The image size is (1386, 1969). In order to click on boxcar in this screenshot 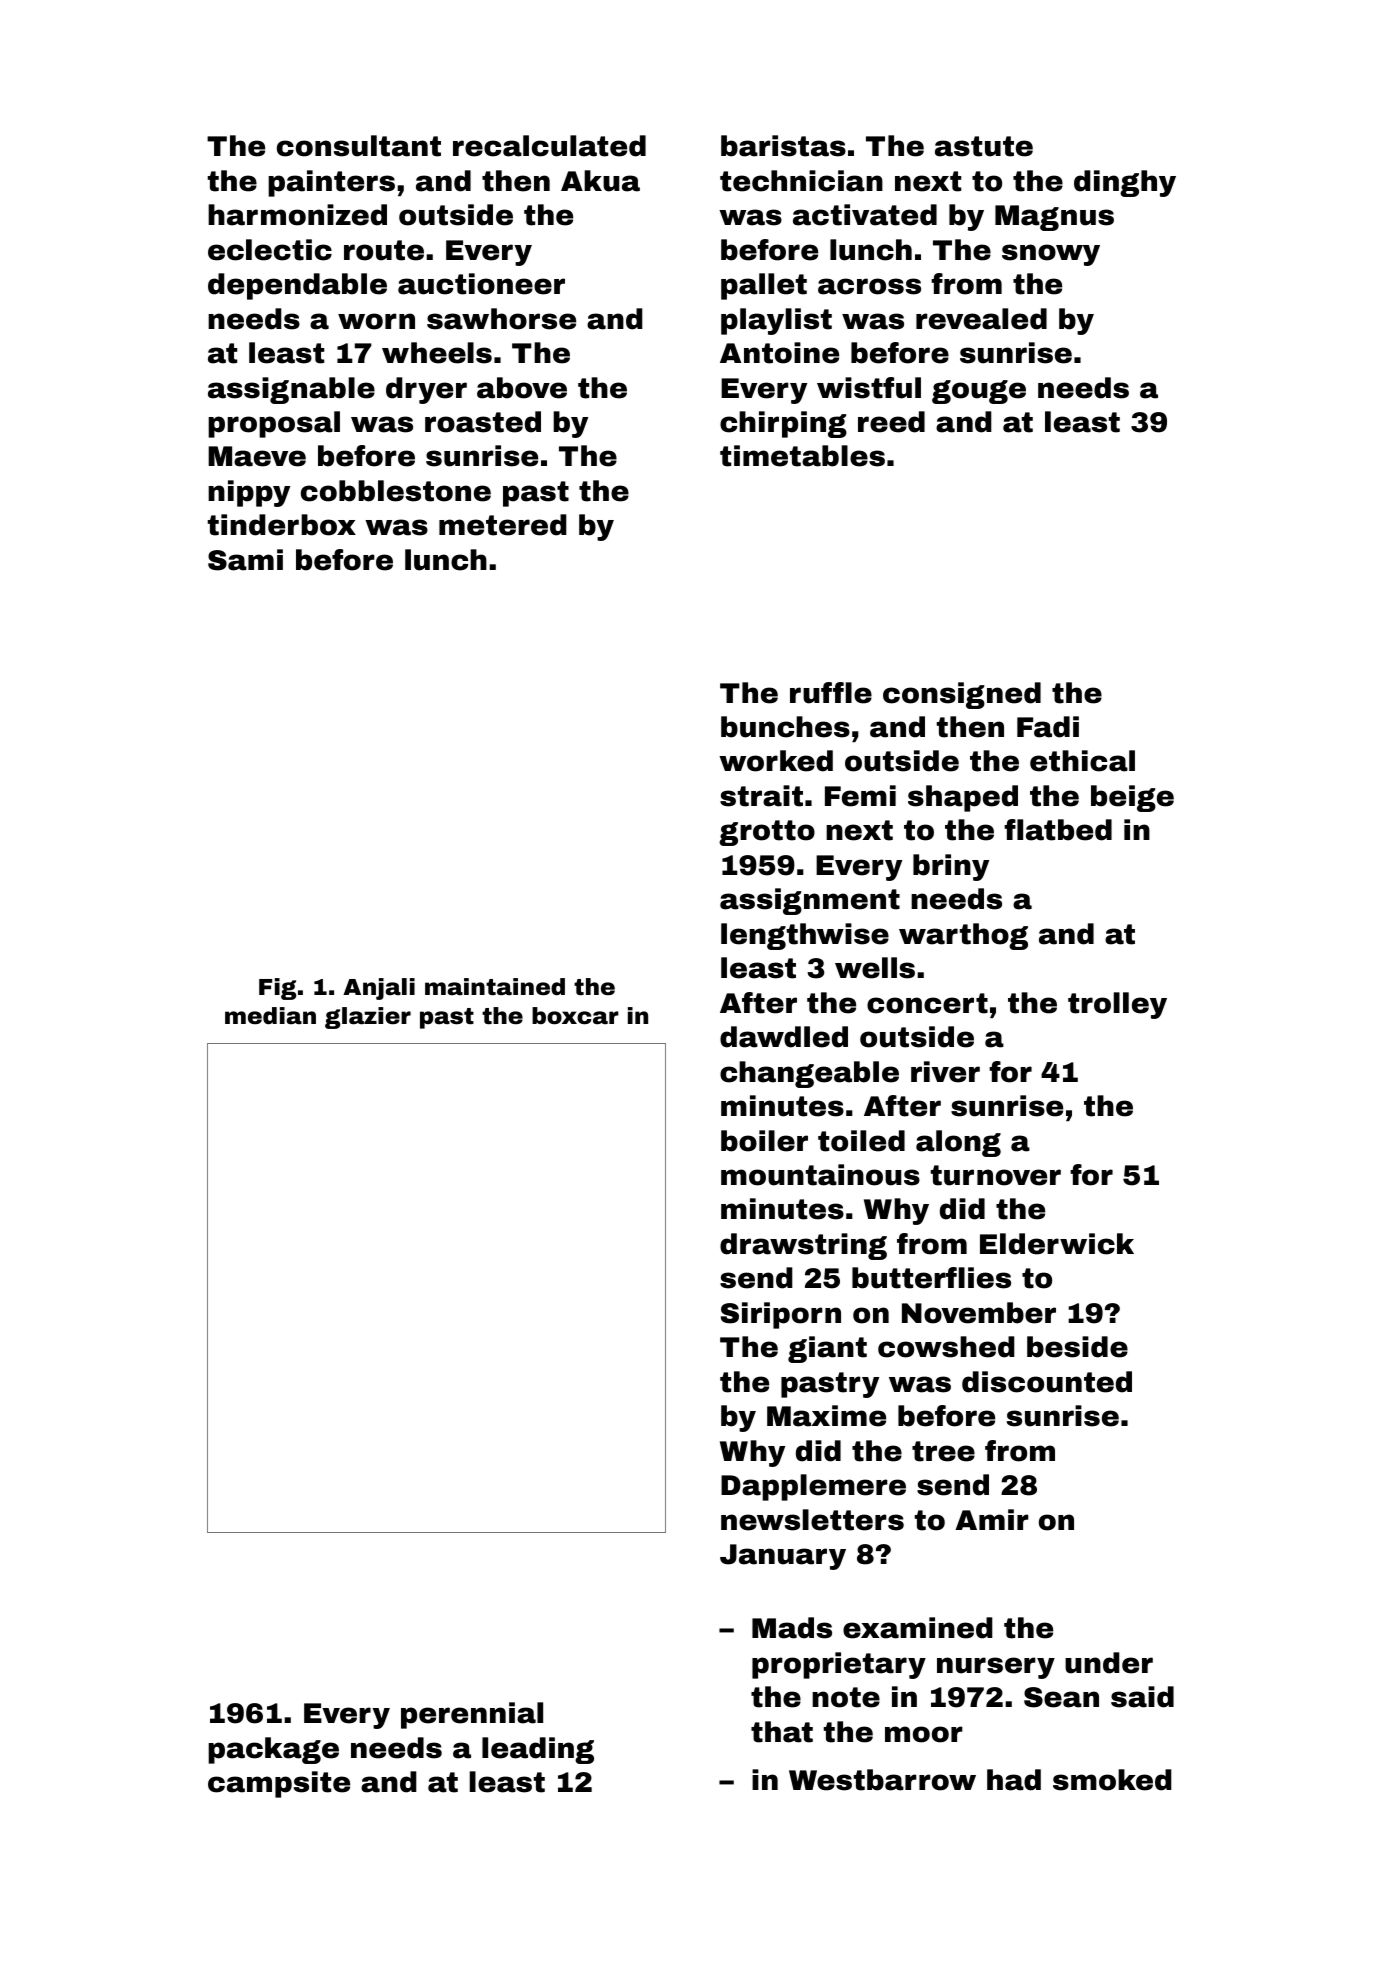, I will do `click(575, 1016)`.
